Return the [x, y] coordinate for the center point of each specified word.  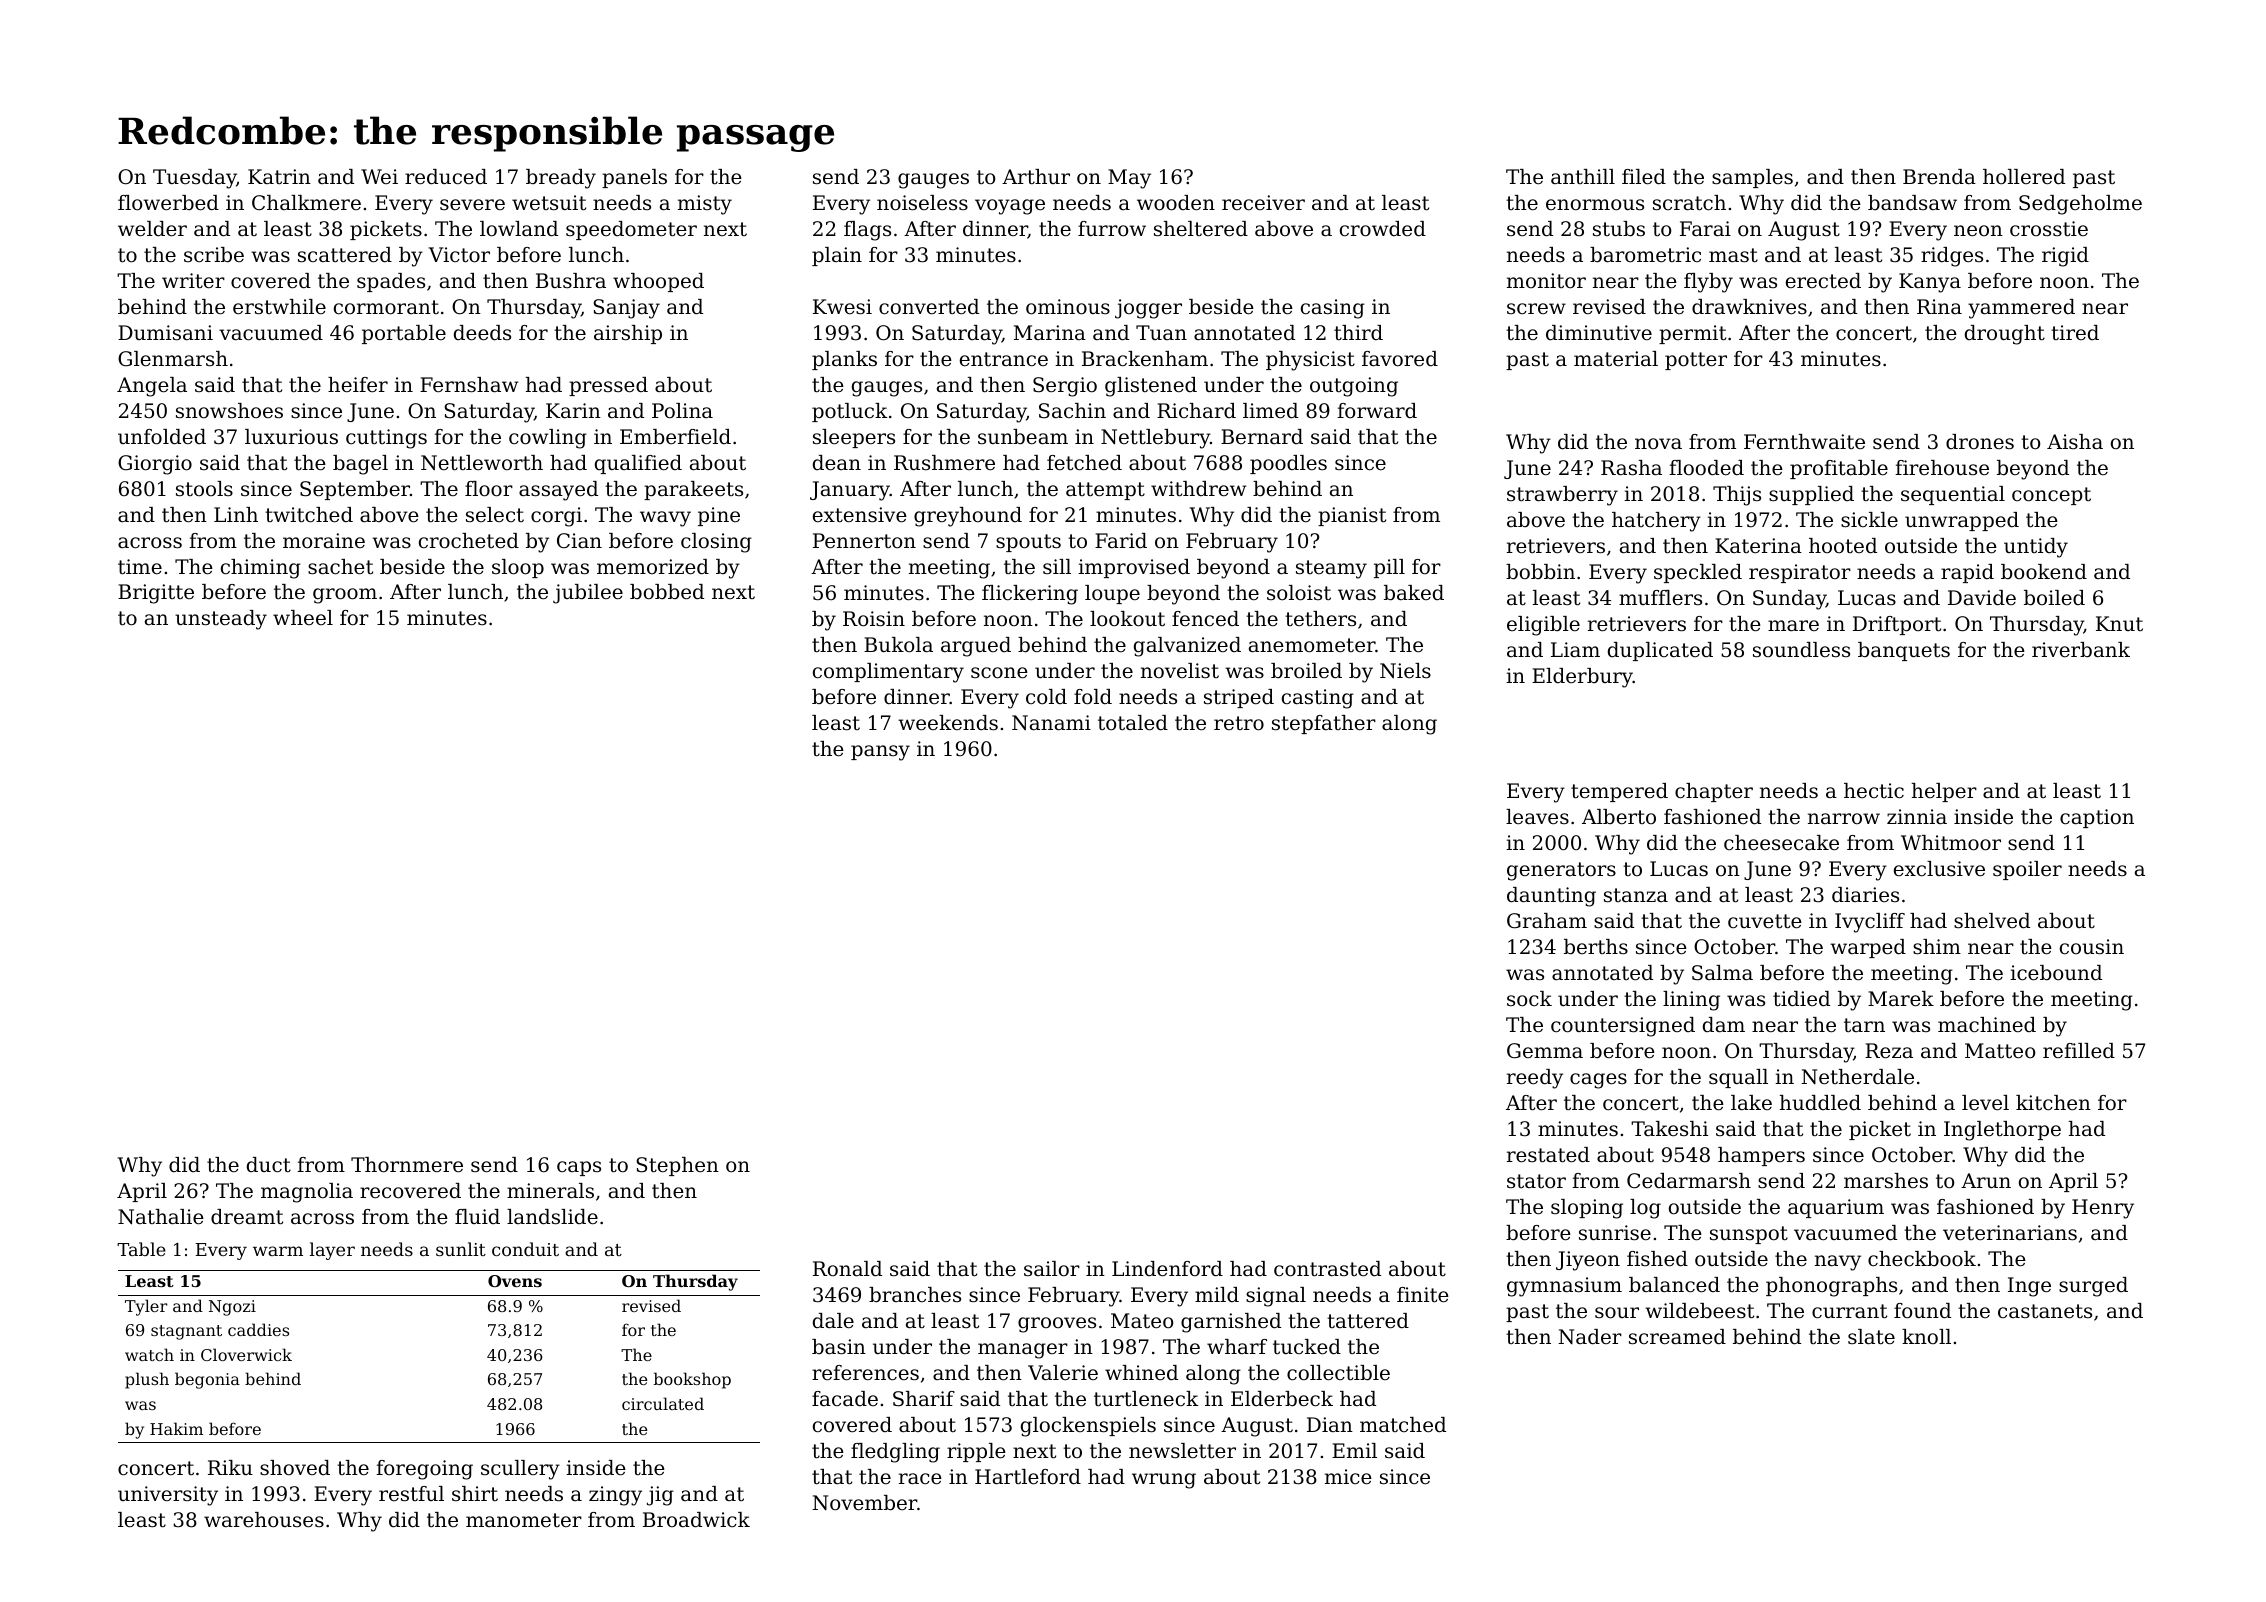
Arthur [1036, 176]
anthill [1583, 176]
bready [561, 179]
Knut [2119, 623]
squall [1738, 1078]
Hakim [176, 1428]
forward [1377, 411]
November [864, 1503]
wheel [303, 617]
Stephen [677, 1166]
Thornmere [407, 1165]
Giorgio [155, 465]
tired [2075, 332]
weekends [948, 723]
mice [1348, 1477]
